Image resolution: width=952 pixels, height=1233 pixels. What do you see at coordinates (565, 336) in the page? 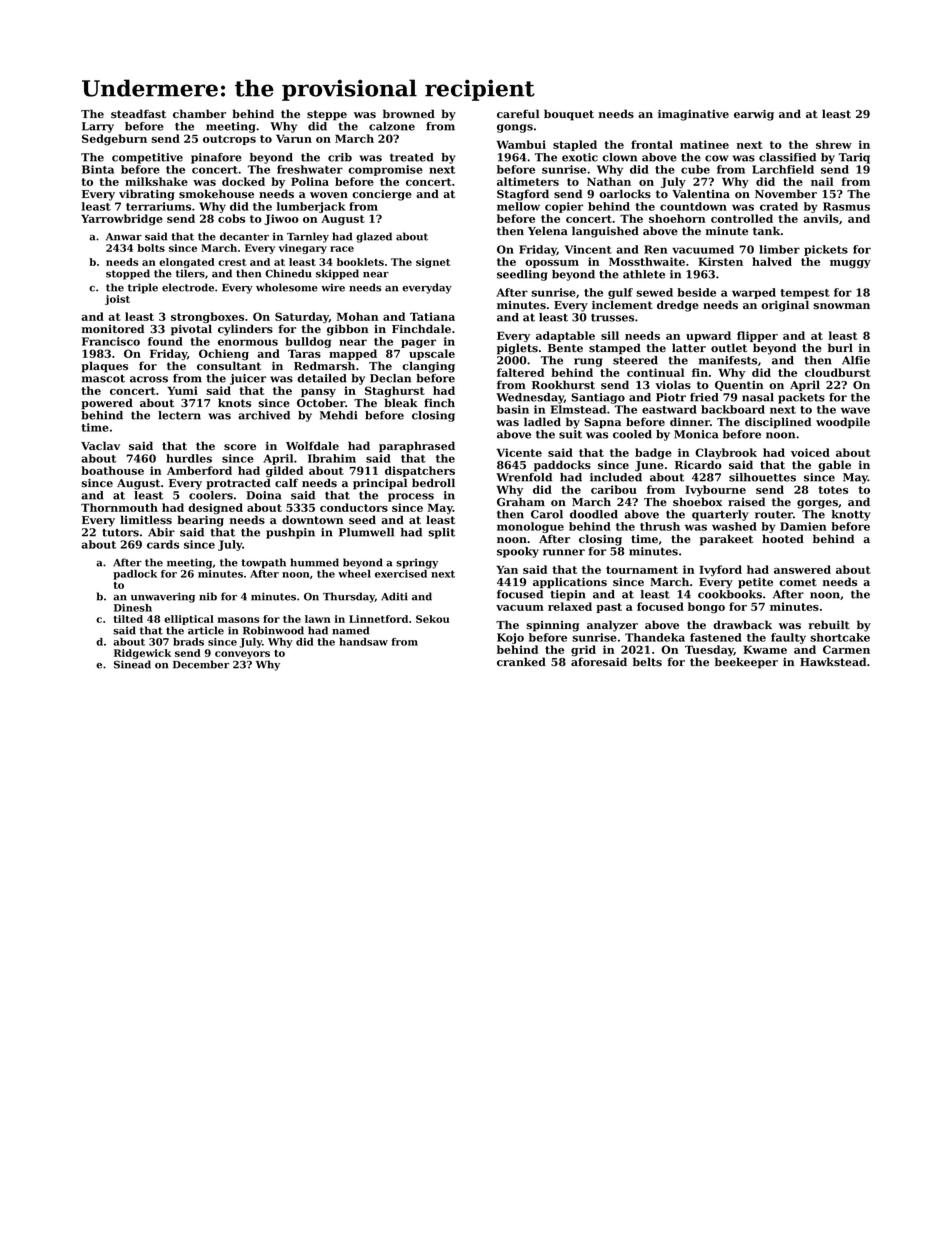
I see `adaptable` at bounding box center [565, 336].
